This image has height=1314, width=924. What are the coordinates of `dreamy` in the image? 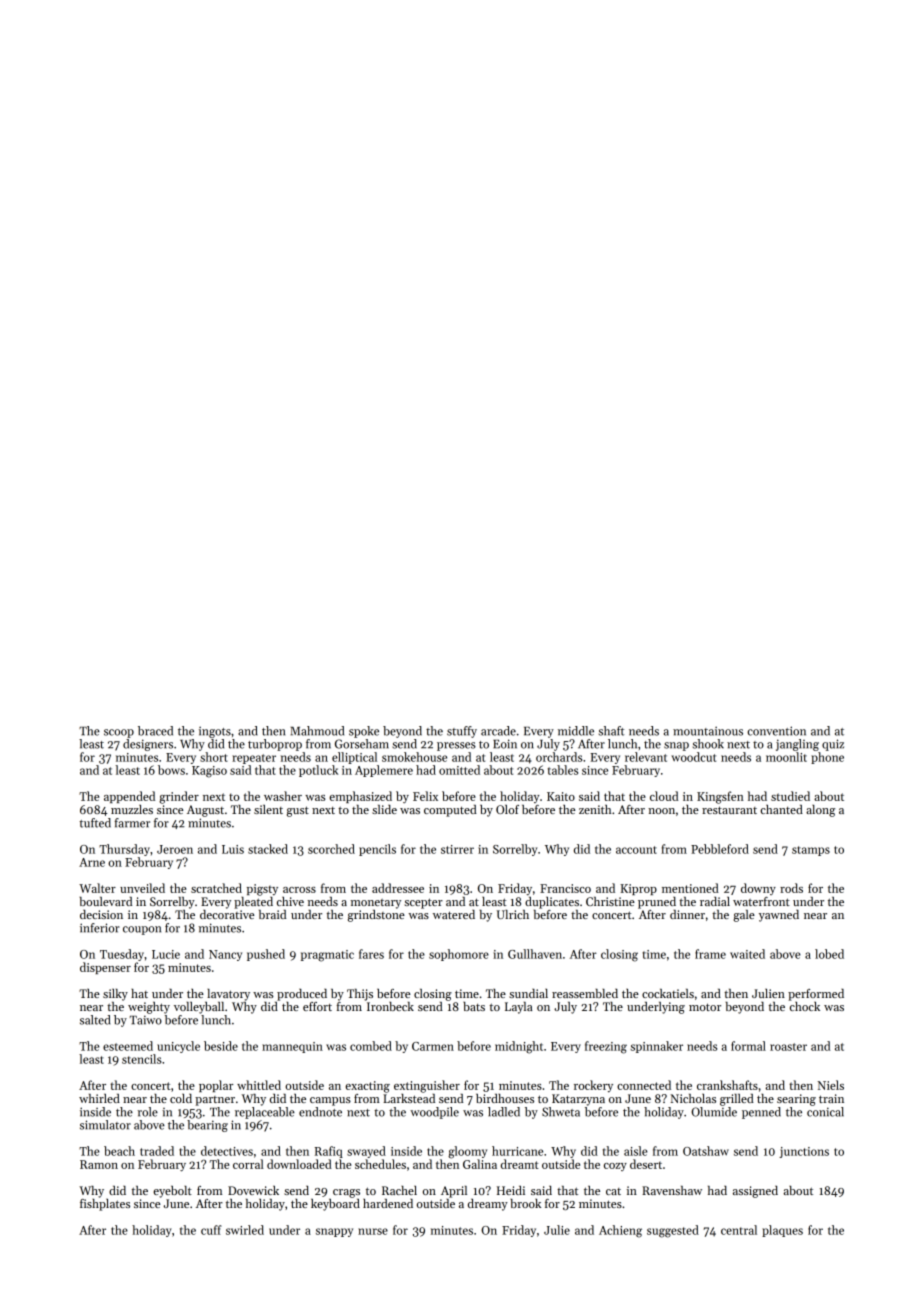 It's located at (488, 1205).
